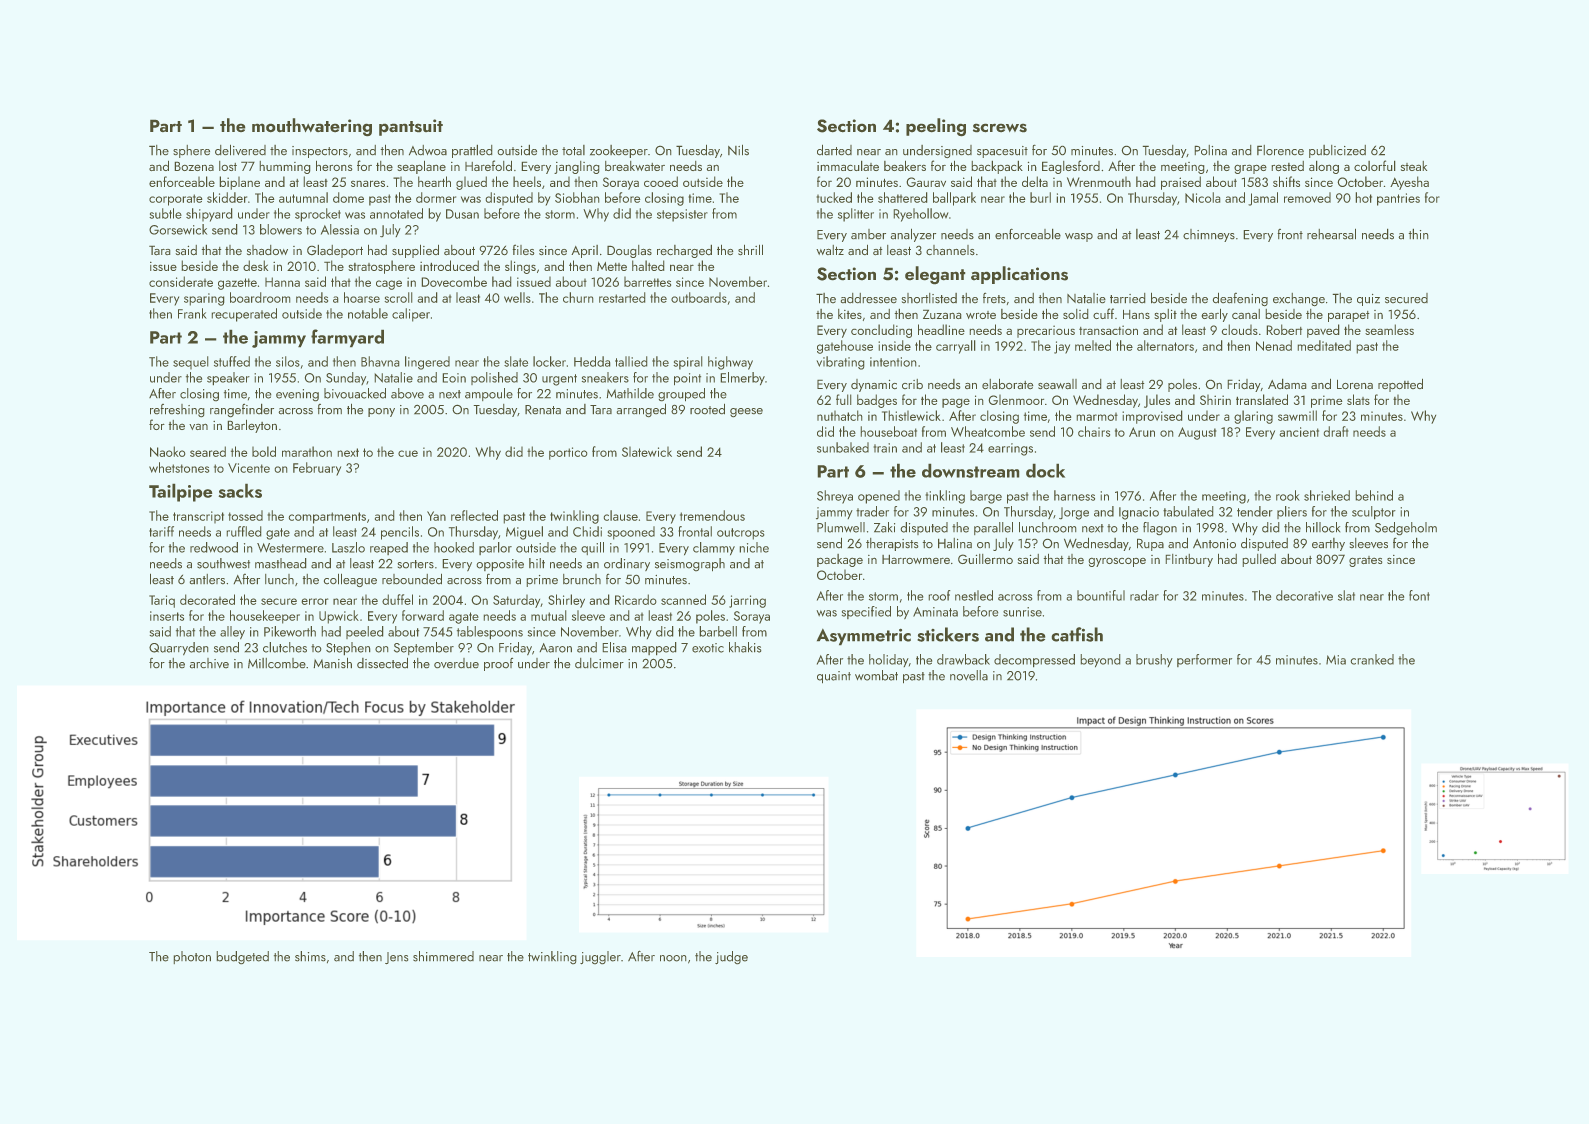 The image size is (1589, 1124). What do you see at coordinates (307, 451) in the image?
I see `marathon` at bounding box center [307, 451].
